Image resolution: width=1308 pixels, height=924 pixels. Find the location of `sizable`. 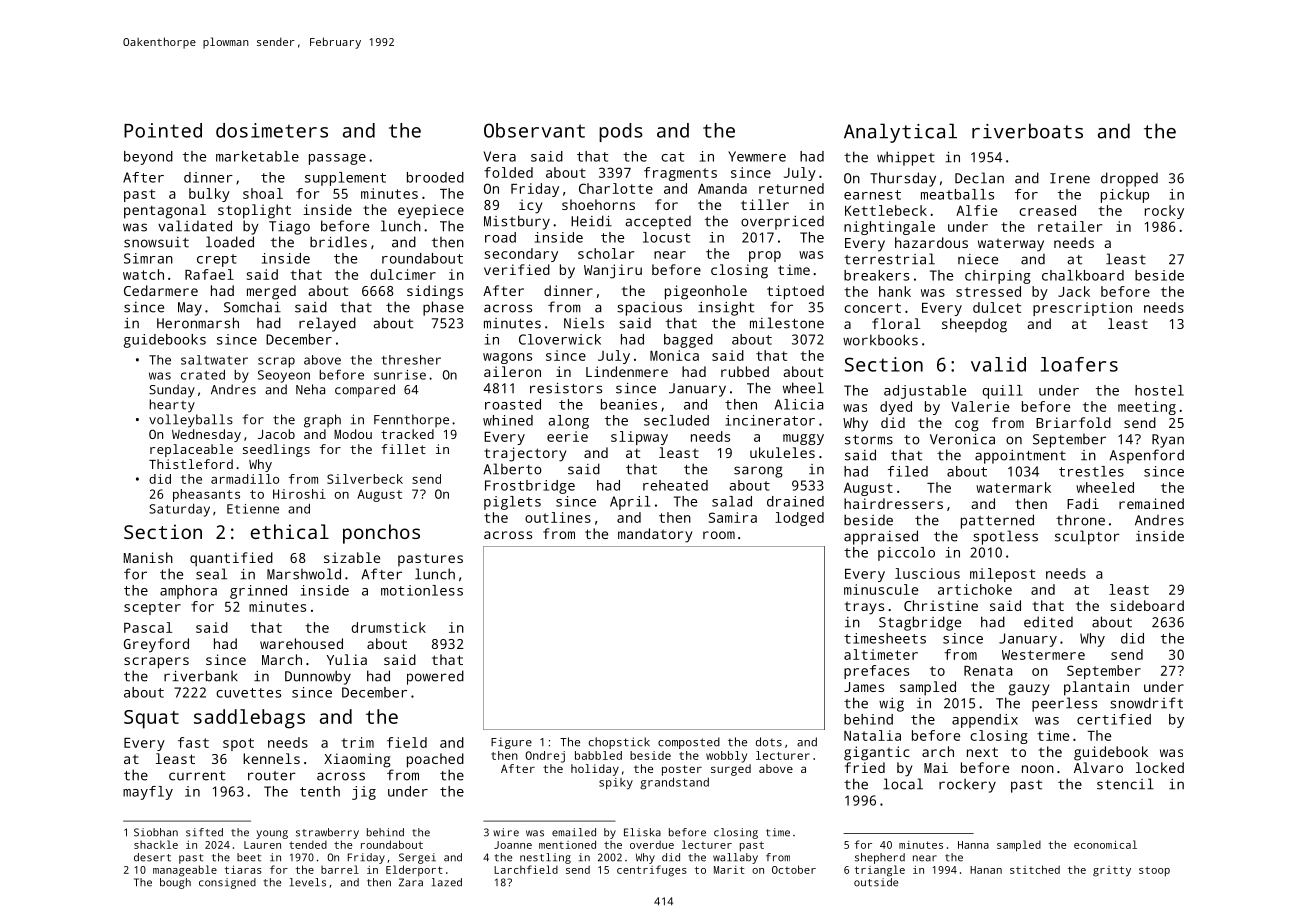

sizable is located at coordinates (352, 557).
